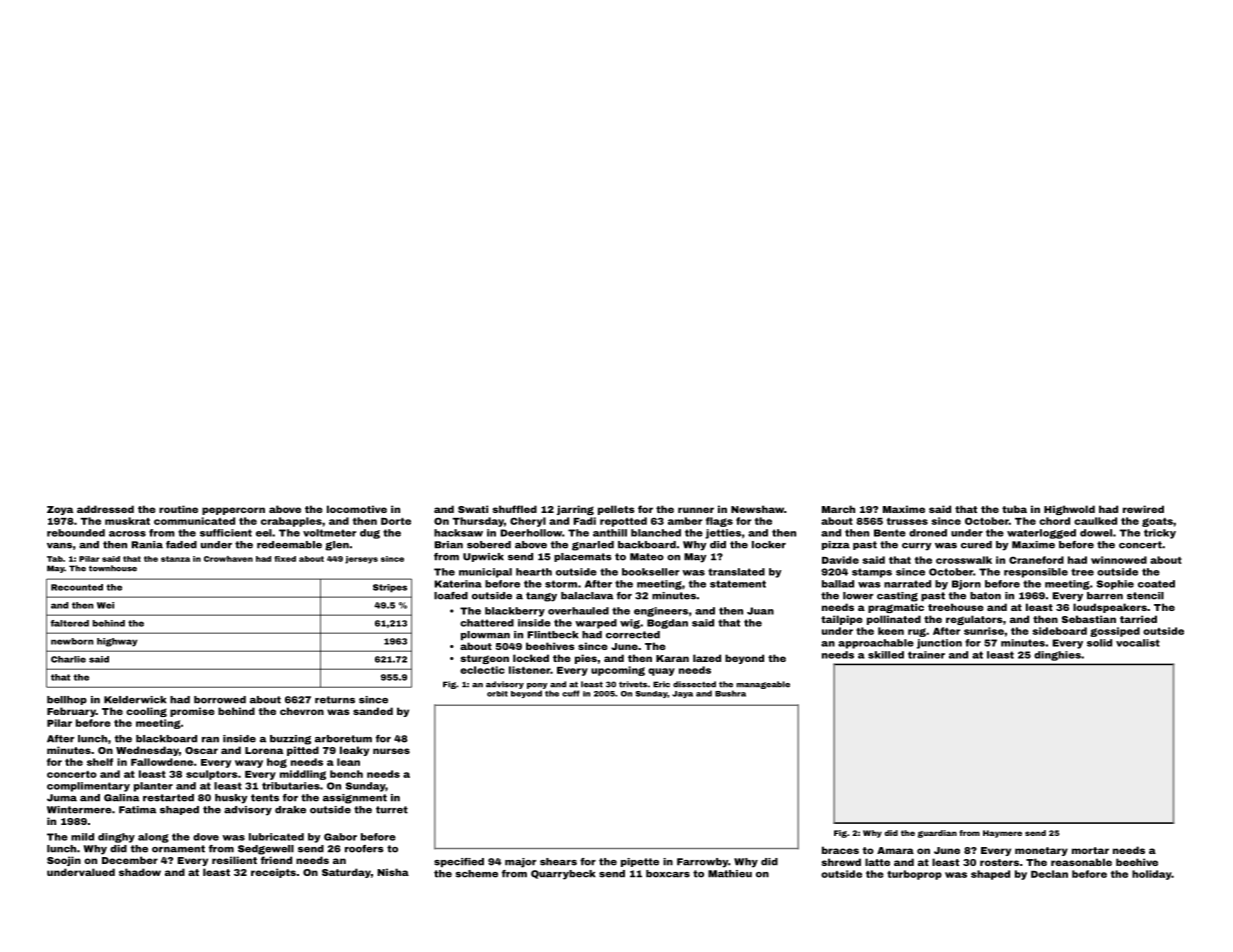  What do you see at coordinates (231, 799) in the document?
I see `husky` at bounding box center [231, 799].
